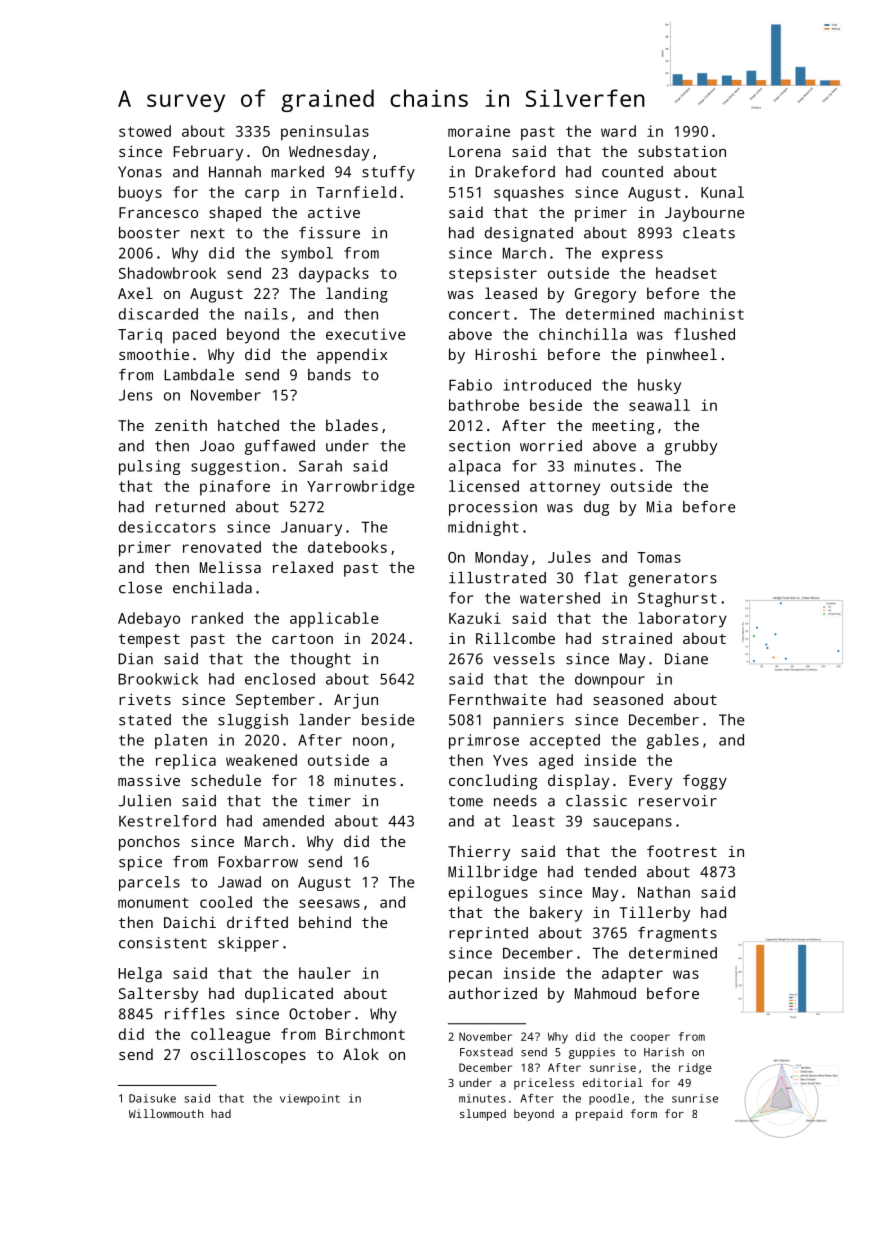 This screenshot has width=869, height=1234. What do you see at coordinates (493, 993) in the screenshot?
I see `authorized` at bounding box center [493, 993].
